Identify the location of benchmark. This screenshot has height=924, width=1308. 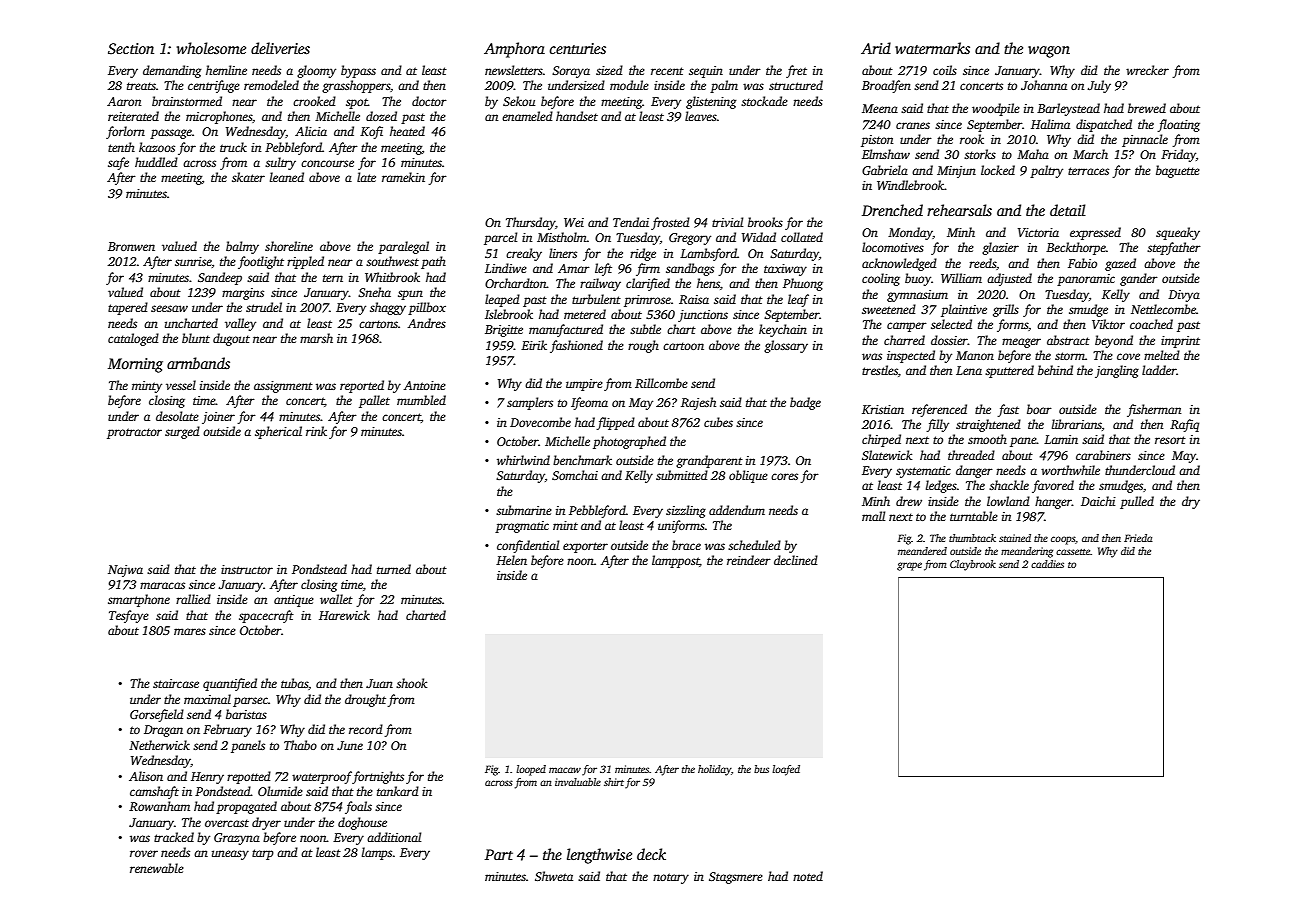
(582, 460).
